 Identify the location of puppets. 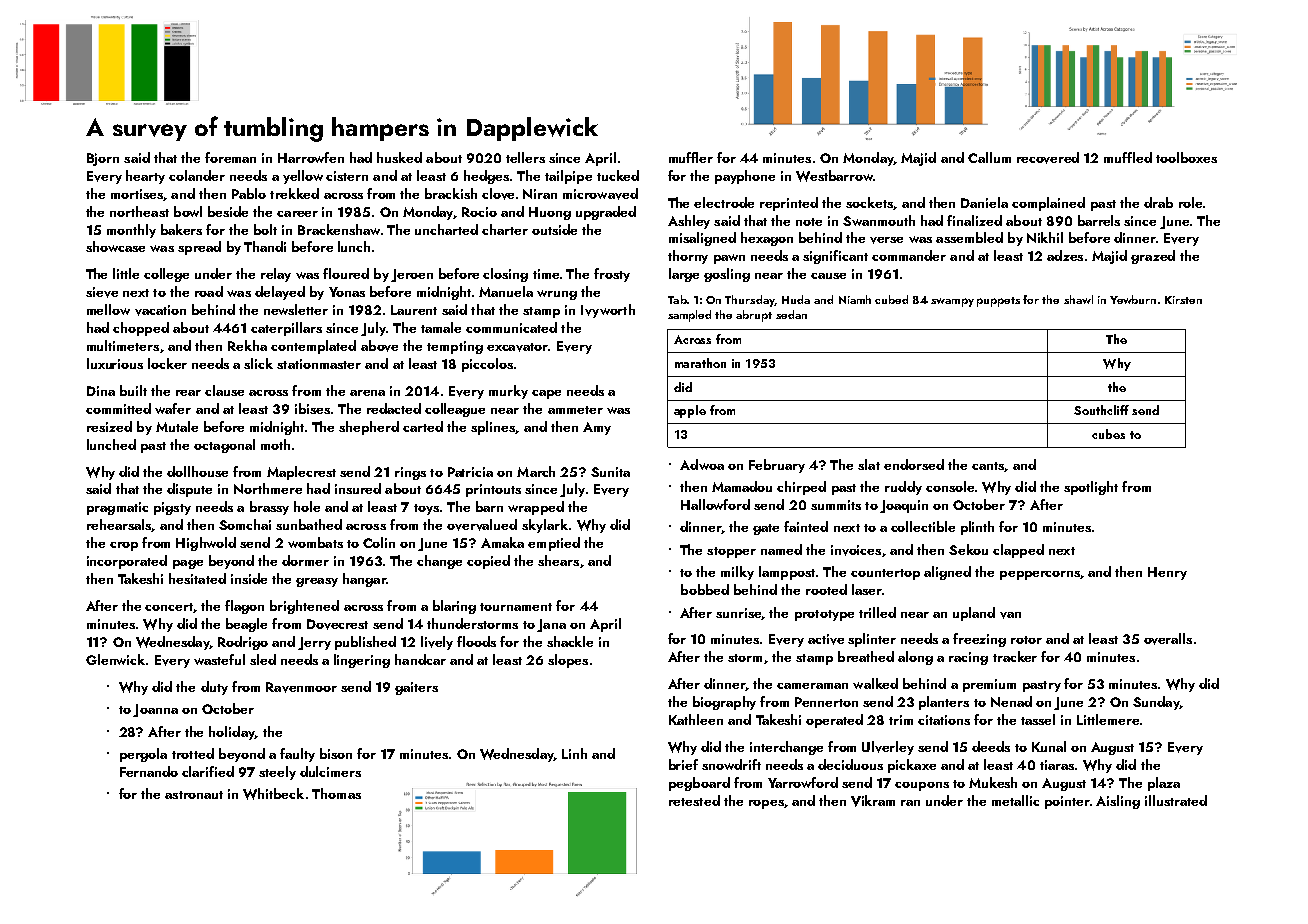
(998, 302).
